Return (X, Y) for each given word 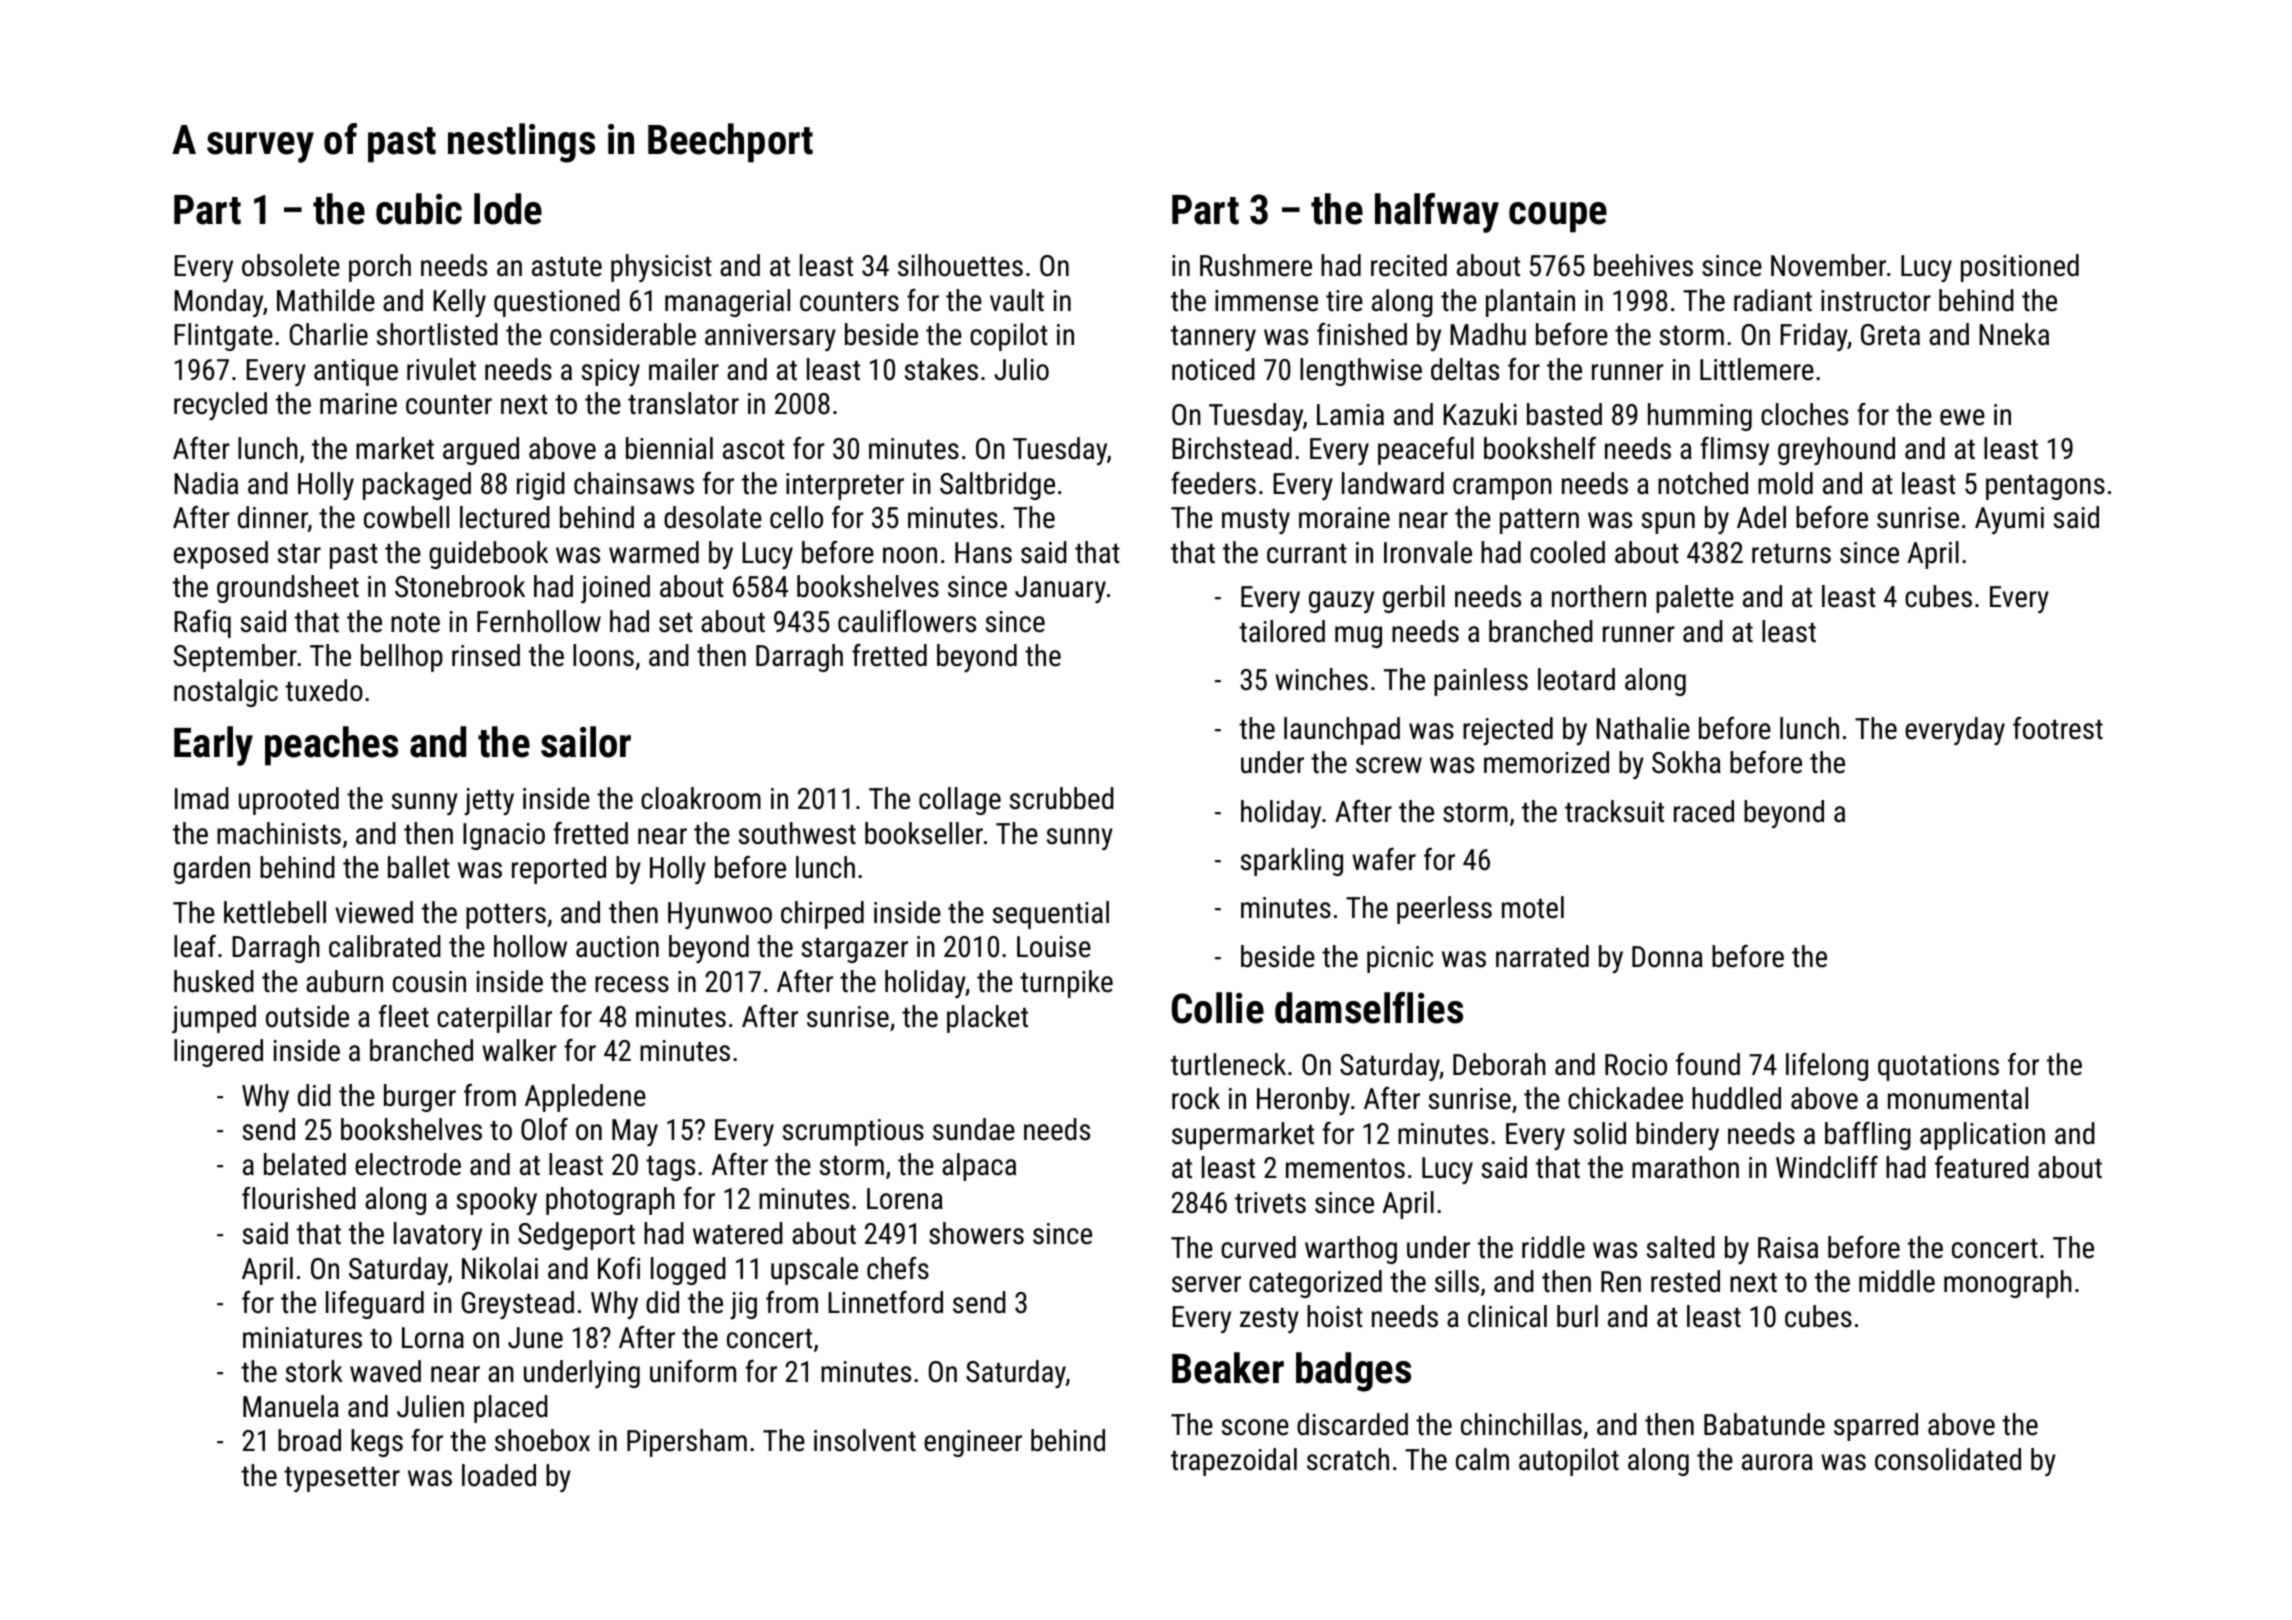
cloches (1804, 414)
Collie (1218, 1008)
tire (1344, 301)
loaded (499, 1475)
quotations (1938, 1067)
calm (1482, 1459)
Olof (544, 1129)
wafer (1384, 859)
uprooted (289, 801)
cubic (419, 209)
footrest (2058, 728)
